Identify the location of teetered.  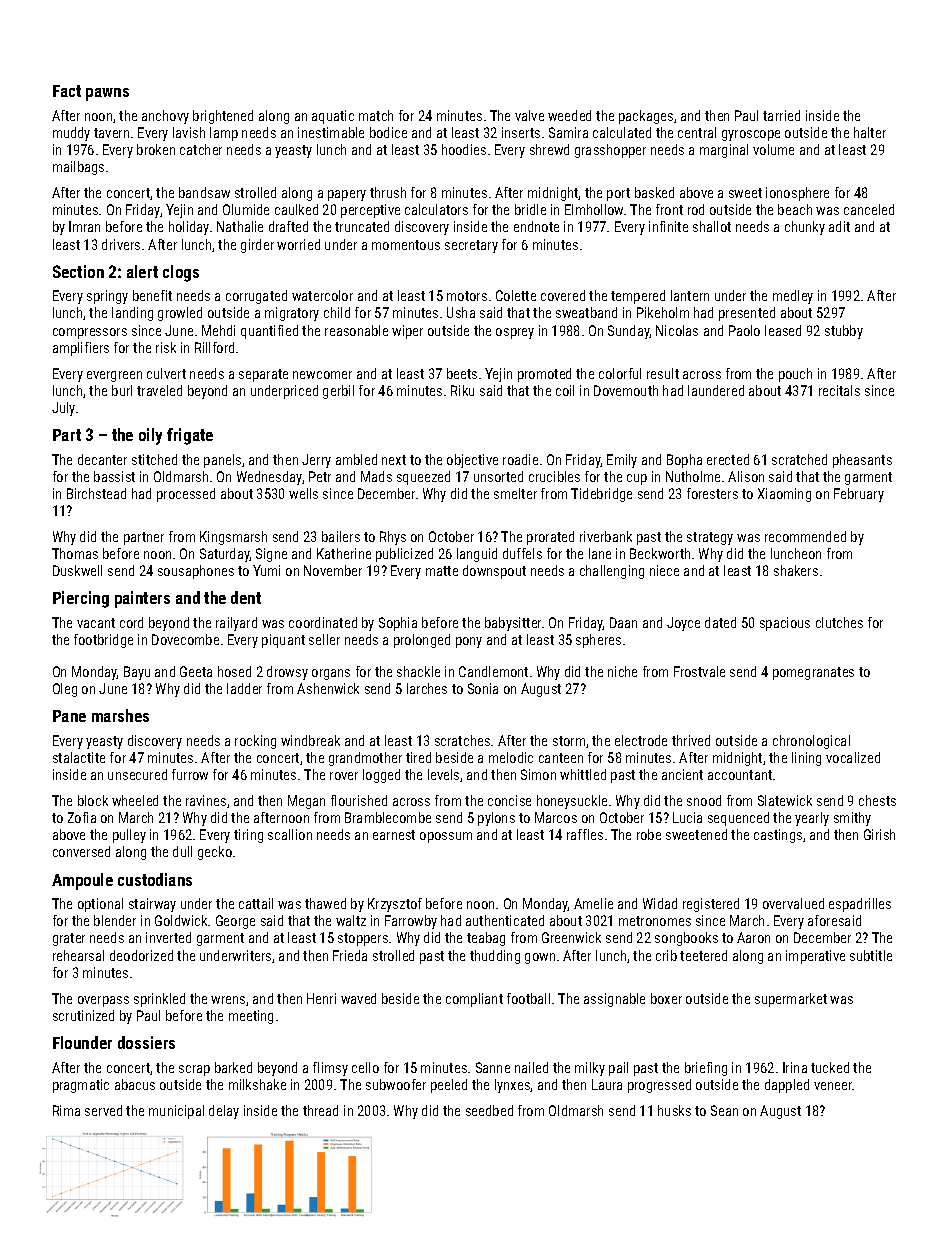
(703, 955).
